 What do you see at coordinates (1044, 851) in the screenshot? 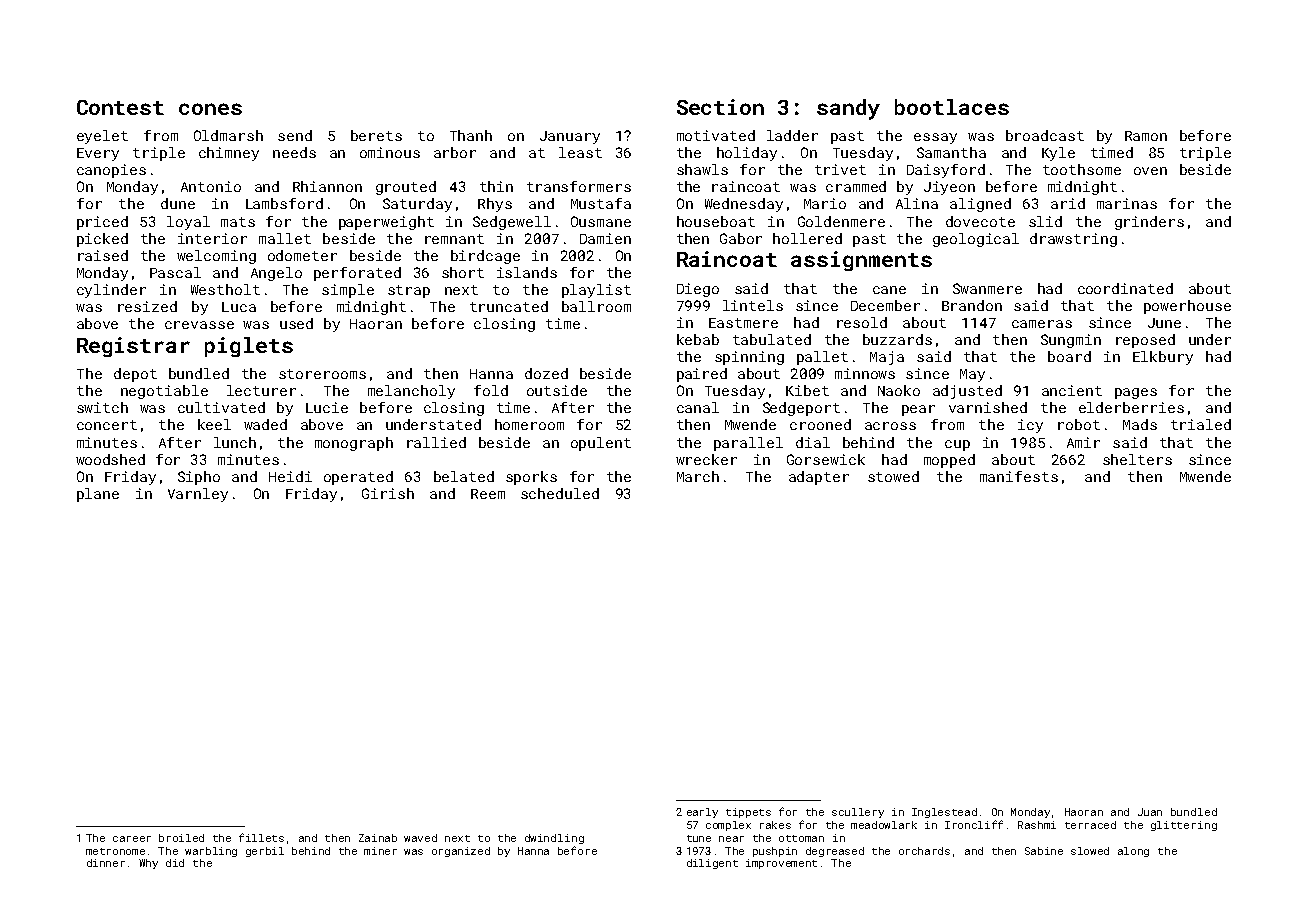
I see `Sabine` at bounding box center [1044, 851].
